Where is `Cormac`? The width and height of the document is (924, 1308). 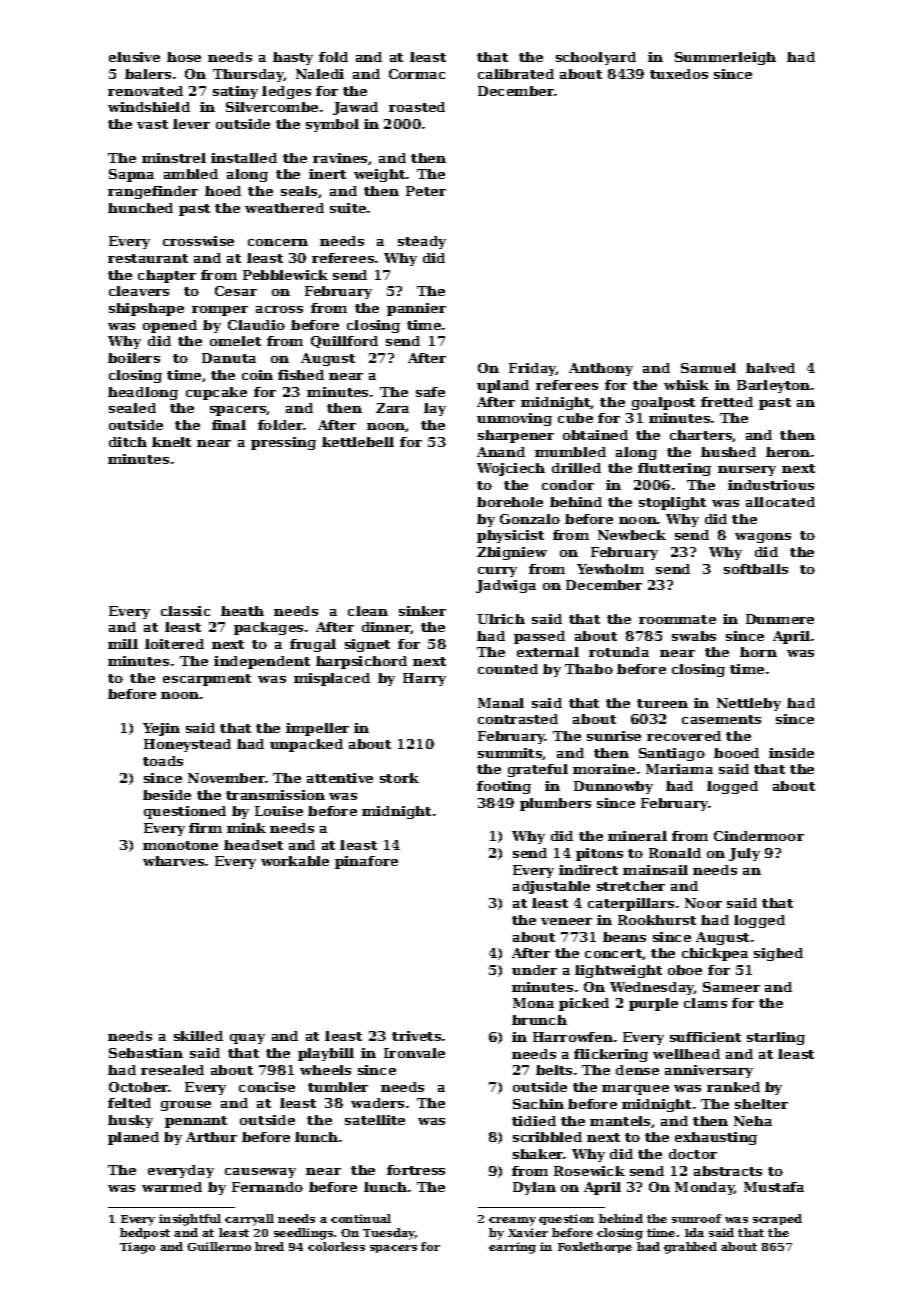
Cormac is located at coordinates (417, 74).
